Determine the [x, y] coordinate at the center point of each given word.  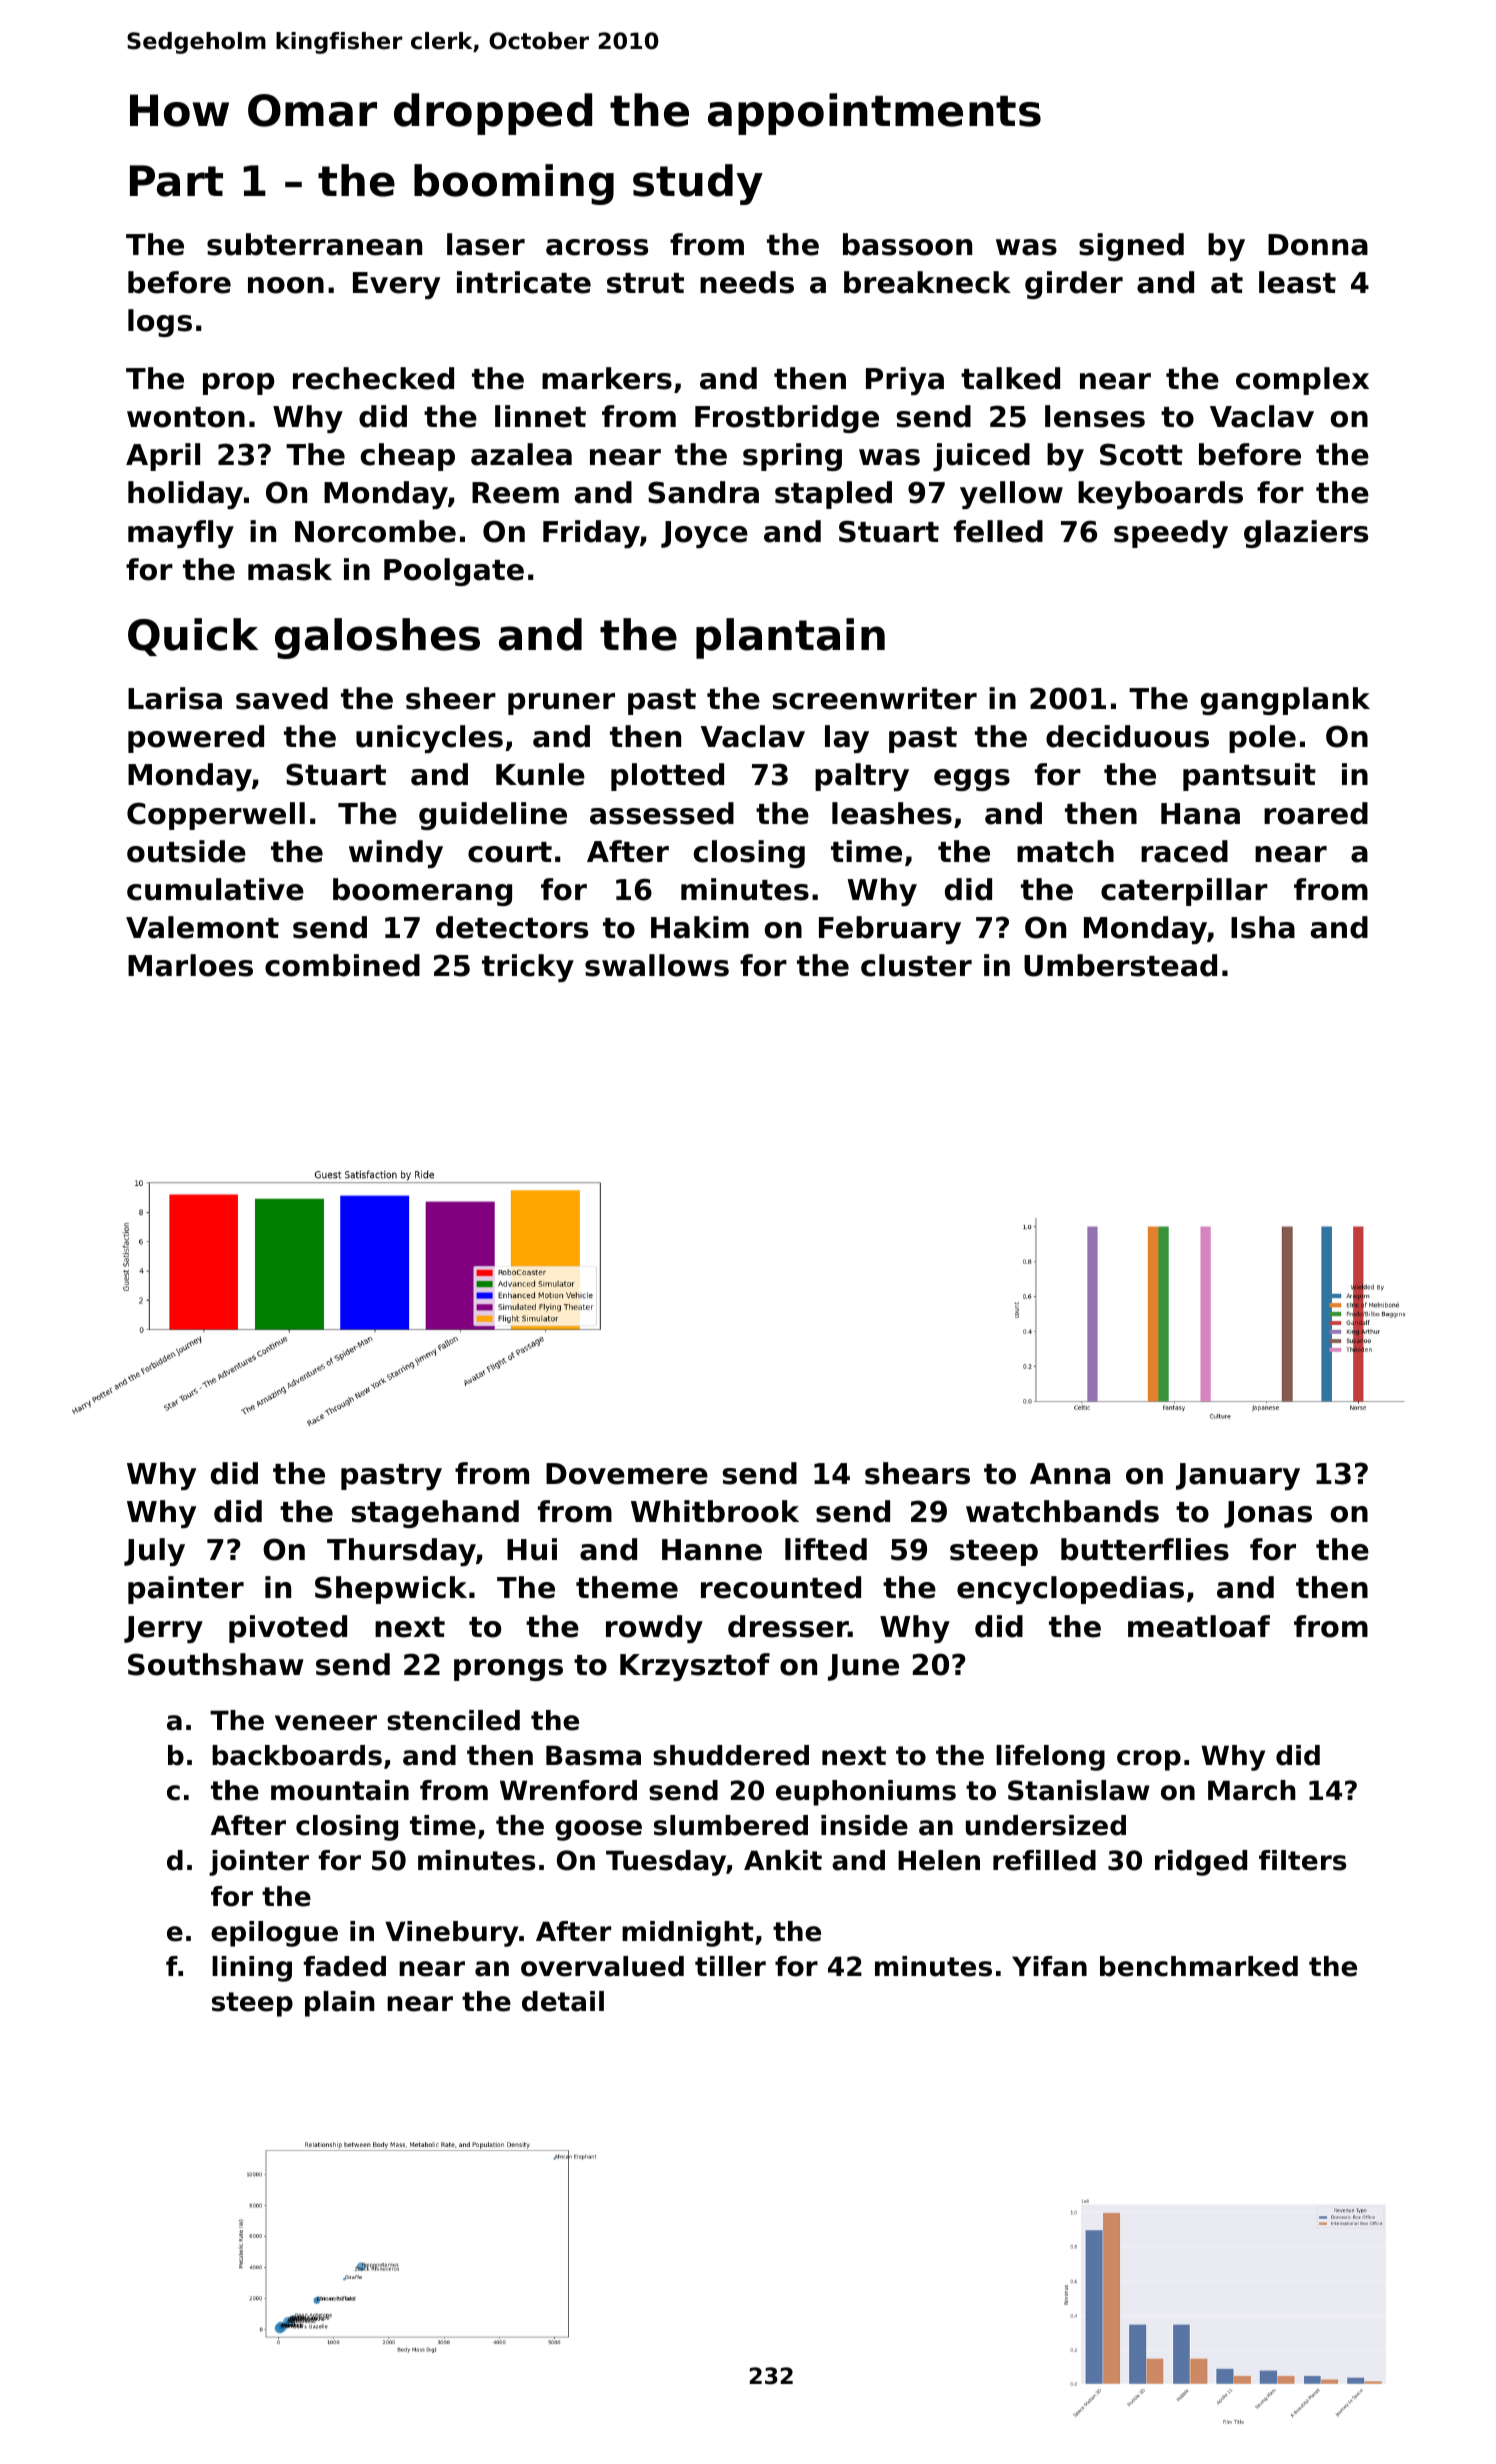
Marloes [190, 965]
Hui [532, 1549]
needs [747, 282]
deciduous [1127, 736]
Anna [1070, 1474]
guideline [493, 816]
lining [252, 1969]
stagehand [435, 1514]
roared [1316, 813]
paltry [862, 777]
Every [396, 285]
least [1297, 282]
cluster [916, 965]
